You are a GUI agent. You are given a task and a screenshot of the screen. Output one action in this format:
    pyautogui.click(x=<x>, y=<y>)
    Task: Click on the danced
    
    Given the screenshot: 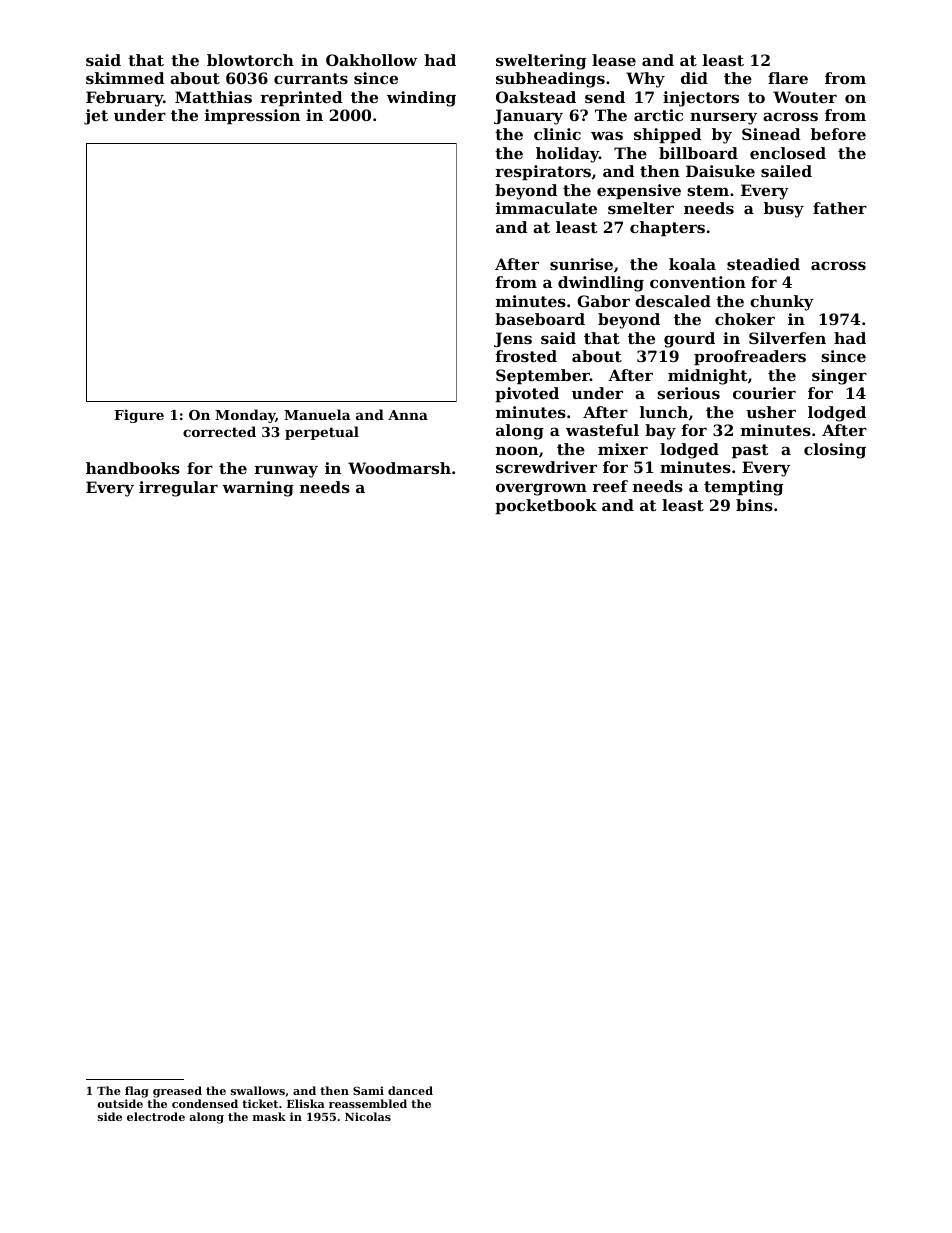 What is the action you would take?
    pyautogui.click(x=410, y=1090)
